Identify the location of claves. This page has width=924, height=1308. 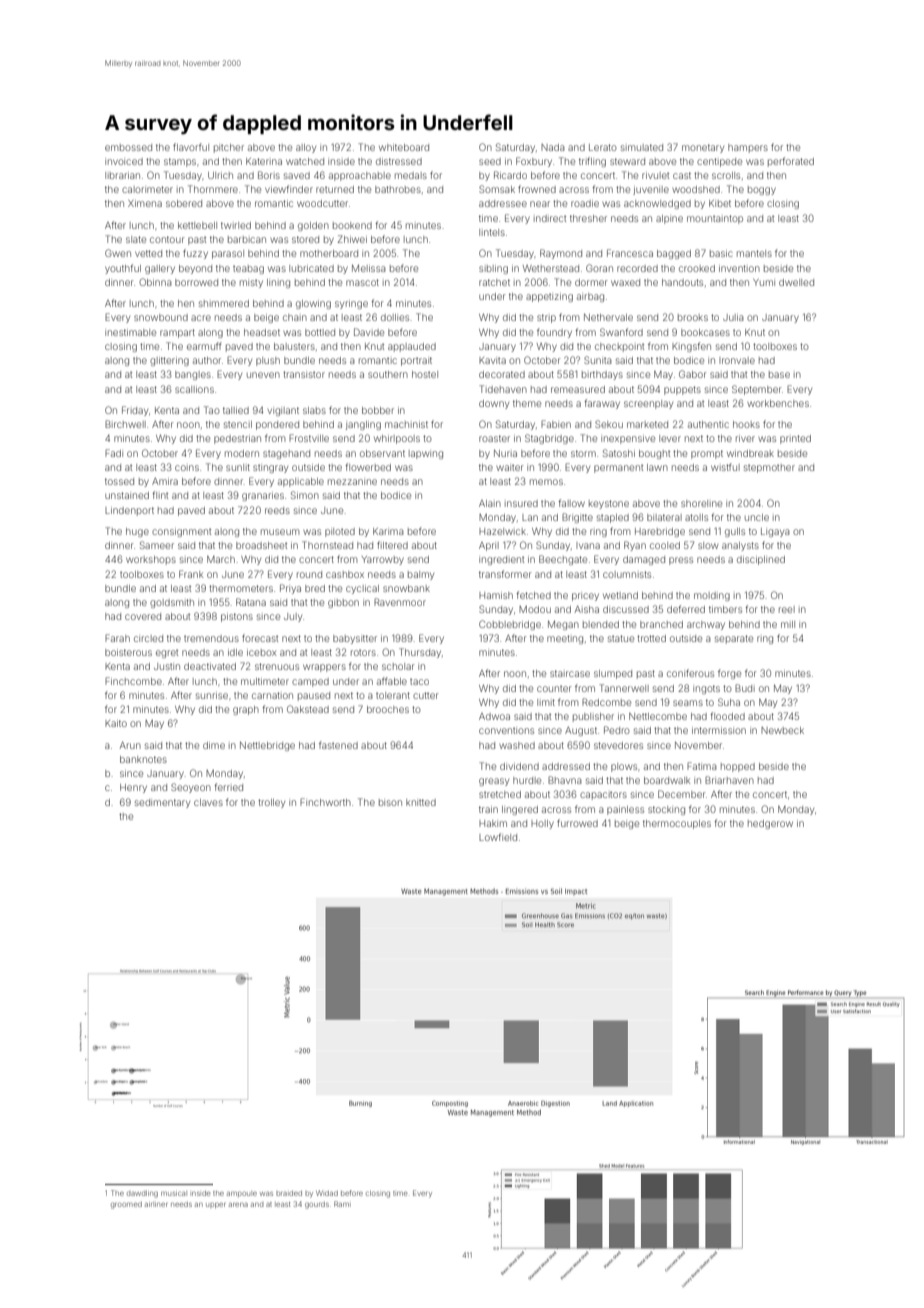
(208, 802).
